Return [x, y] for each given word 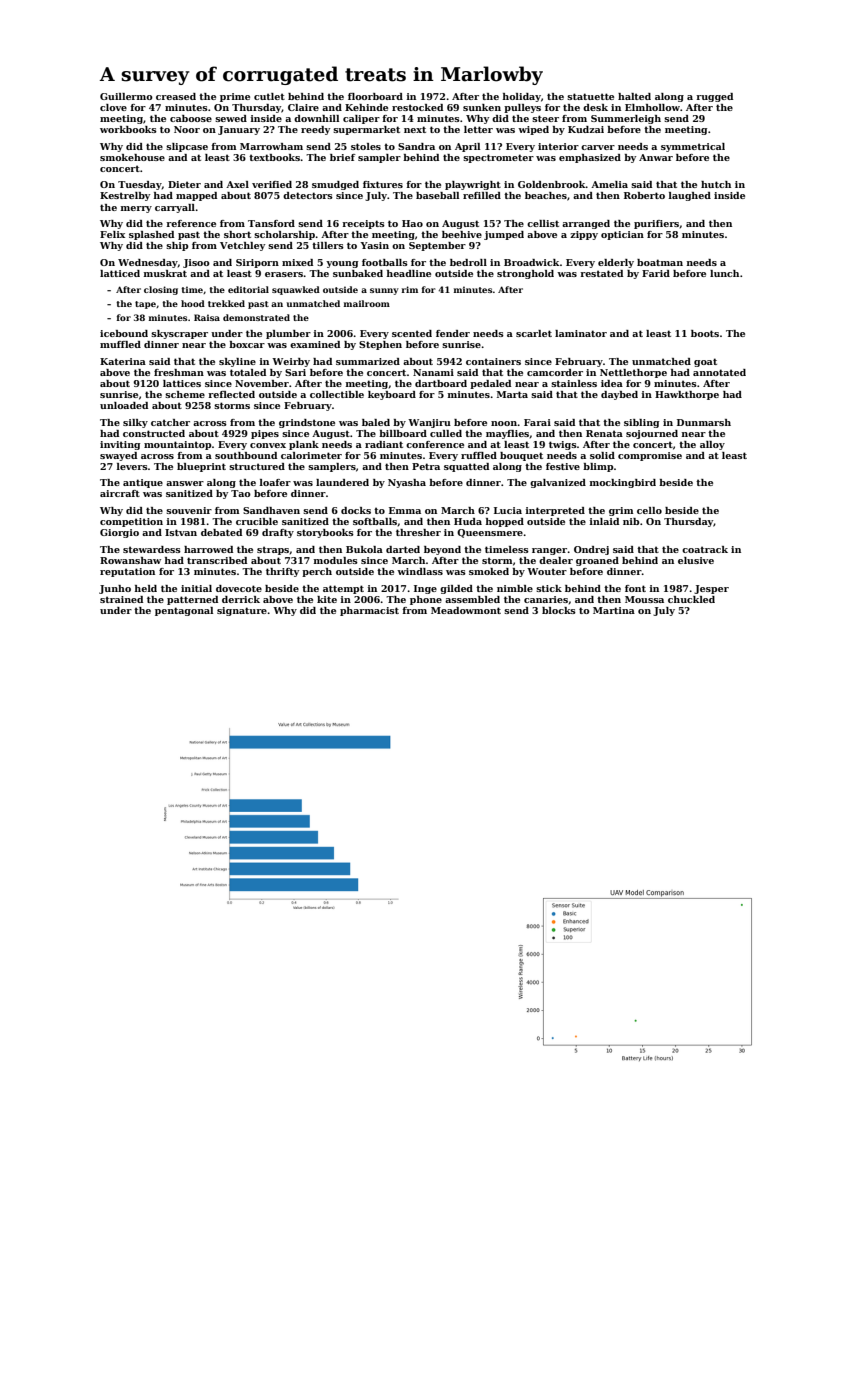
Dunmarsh [704, 422]
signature [242, 611]
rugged [714, 97]
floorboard [375, 96]
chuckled [691, 599]
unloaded [124, 405]
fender [453, 333]
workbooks [128, 129]
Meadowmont [466, 610]
